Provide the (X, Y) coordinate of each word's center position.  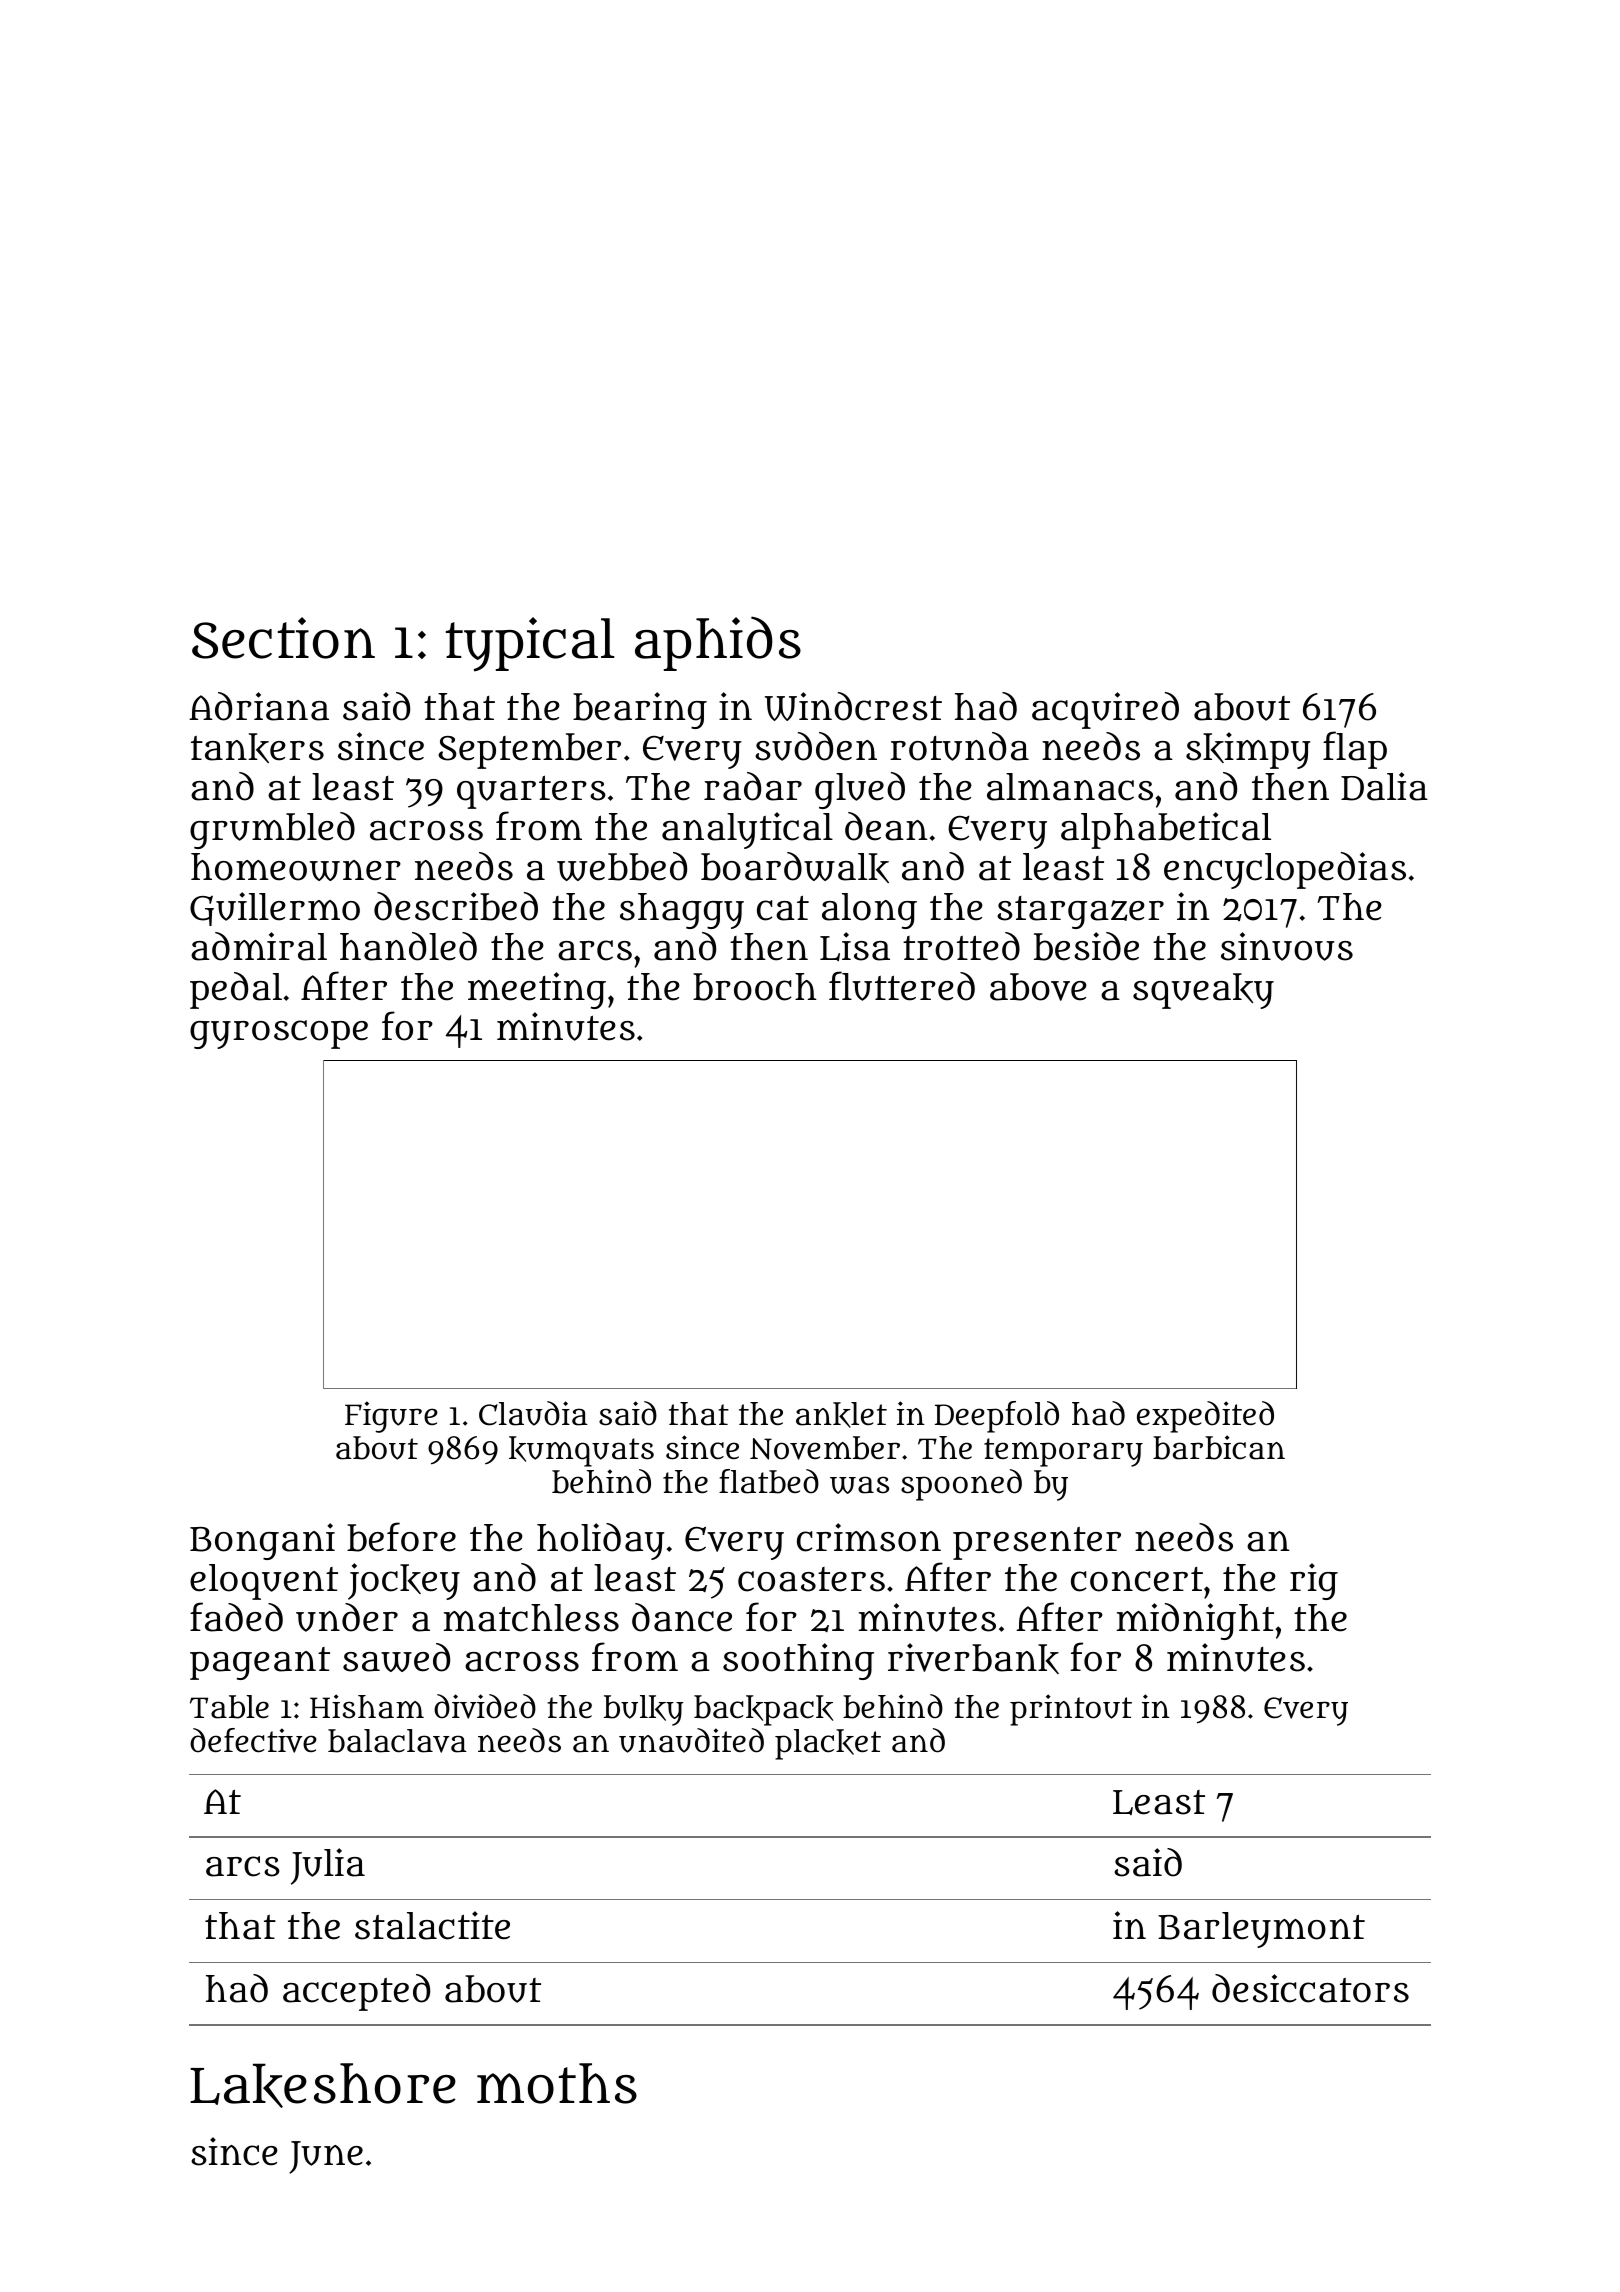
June (326, 2157)
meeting (537, 990)
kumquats (581, 1451)
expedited (1205, 1417)
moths (557, 2083)
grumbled (272, 830)
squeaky (1203, 991)
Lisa (855, 946)
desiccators (1310, 1988)
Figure (391, 1417)
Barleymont (1261, 1930)
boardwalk (795, 867)
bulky (644, 1710)
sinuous (1287, 946)
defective (253, 1740)
